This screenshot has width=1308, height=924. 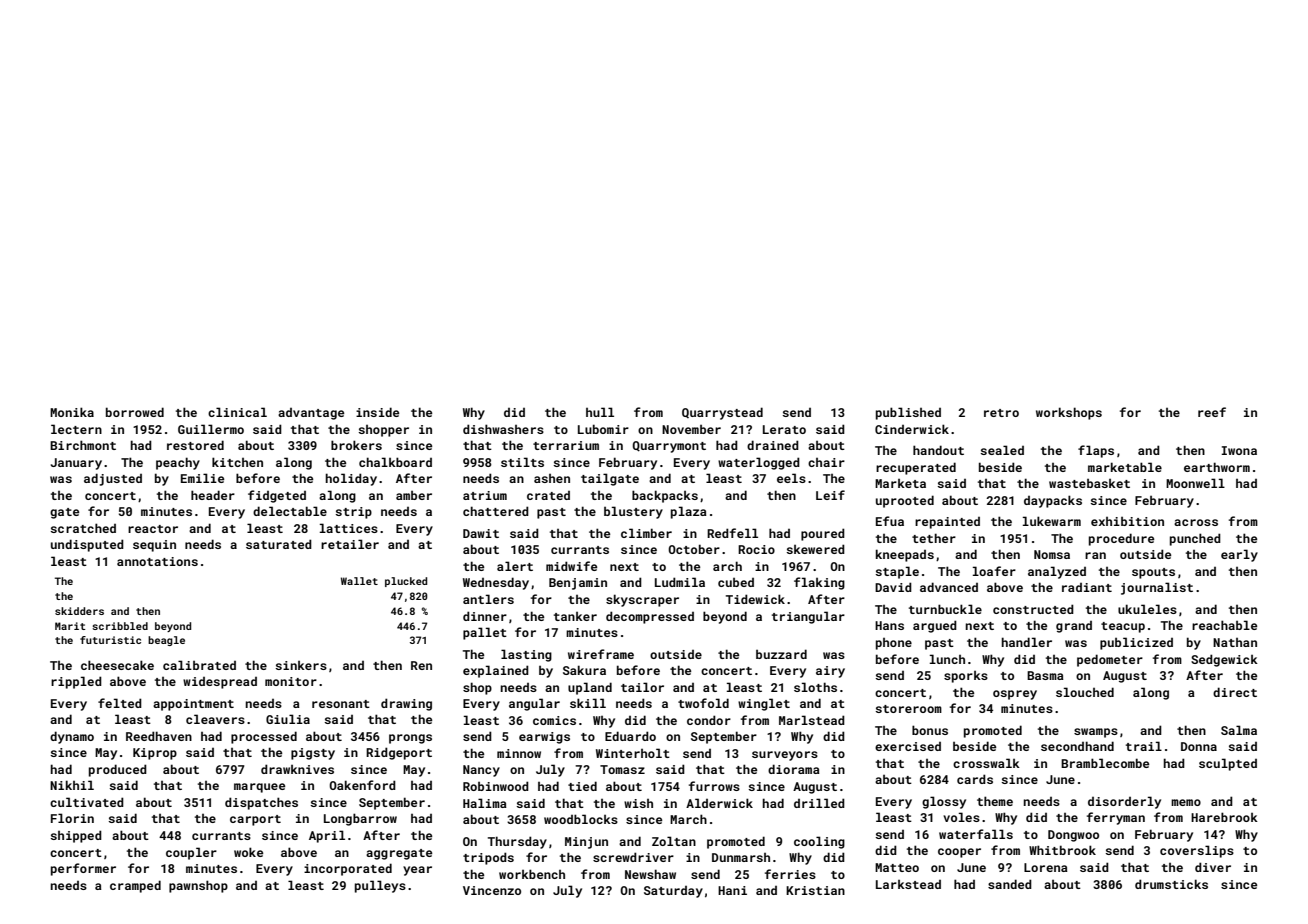 I want to click on hull, so click(x=600, y=412).
